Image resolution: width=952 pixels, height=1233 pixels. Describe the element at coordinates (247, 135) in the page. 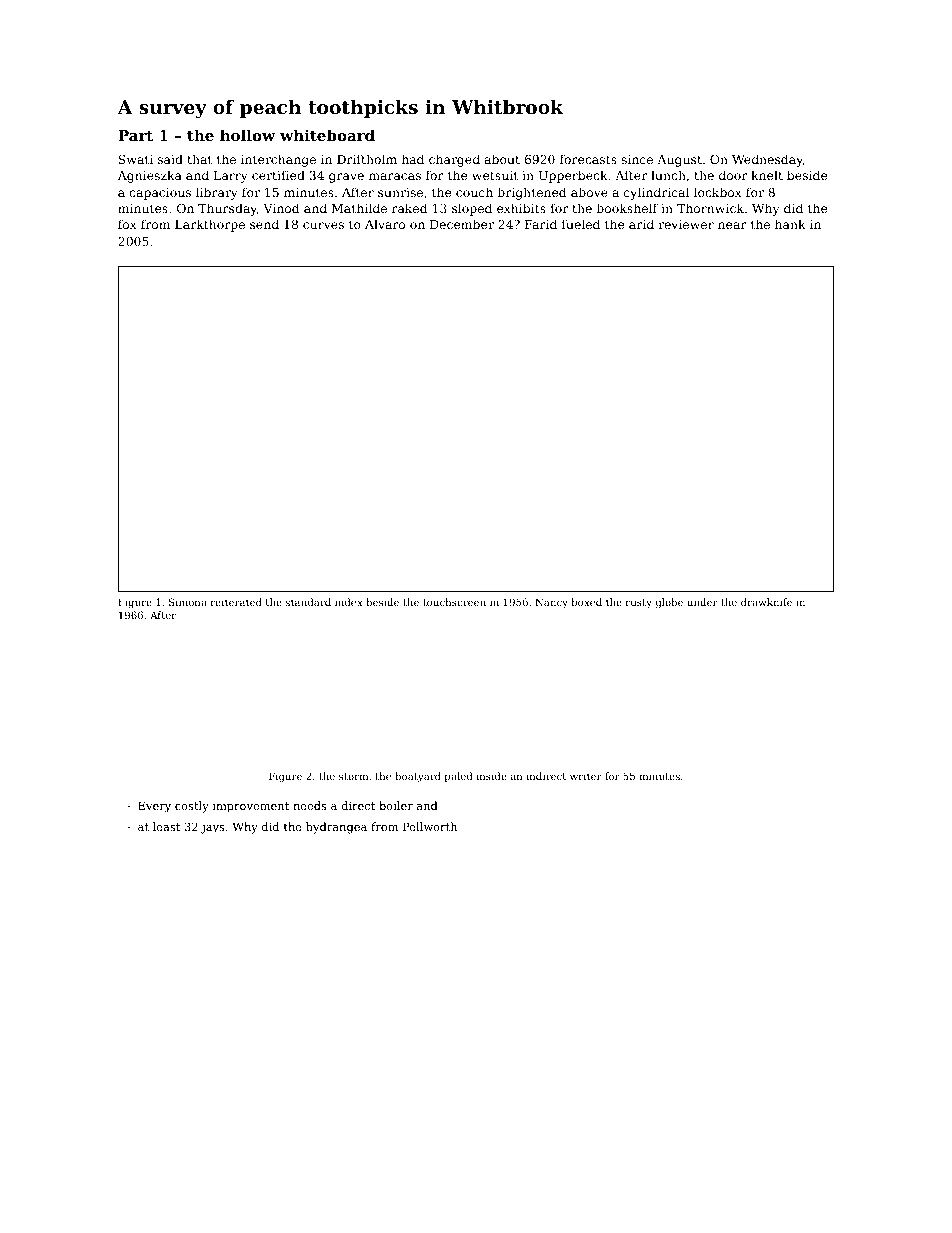

I see `hollow` at that location.
